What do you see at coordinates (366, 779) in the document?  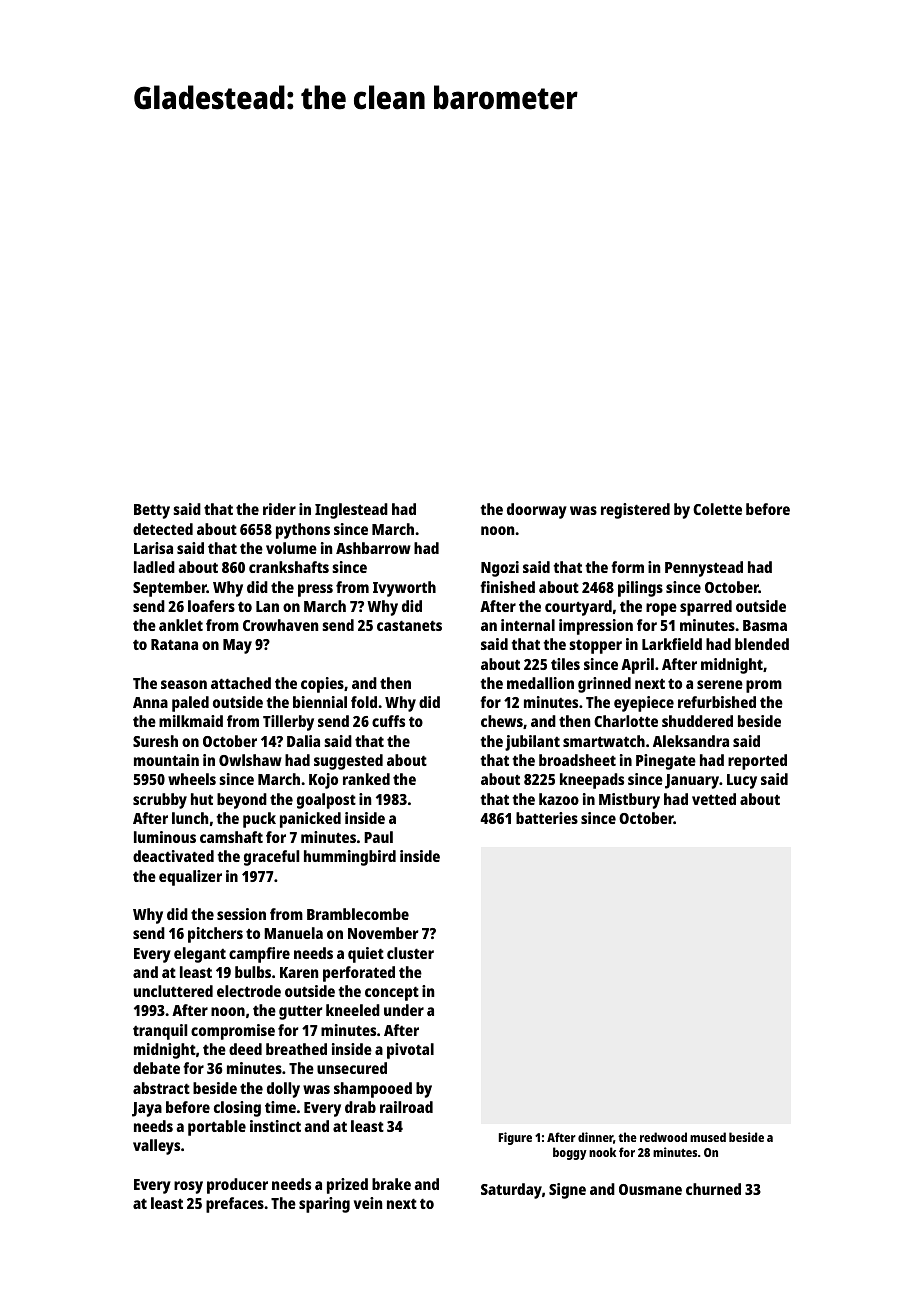 I see `ranked` at bounding box center [366, 779].
